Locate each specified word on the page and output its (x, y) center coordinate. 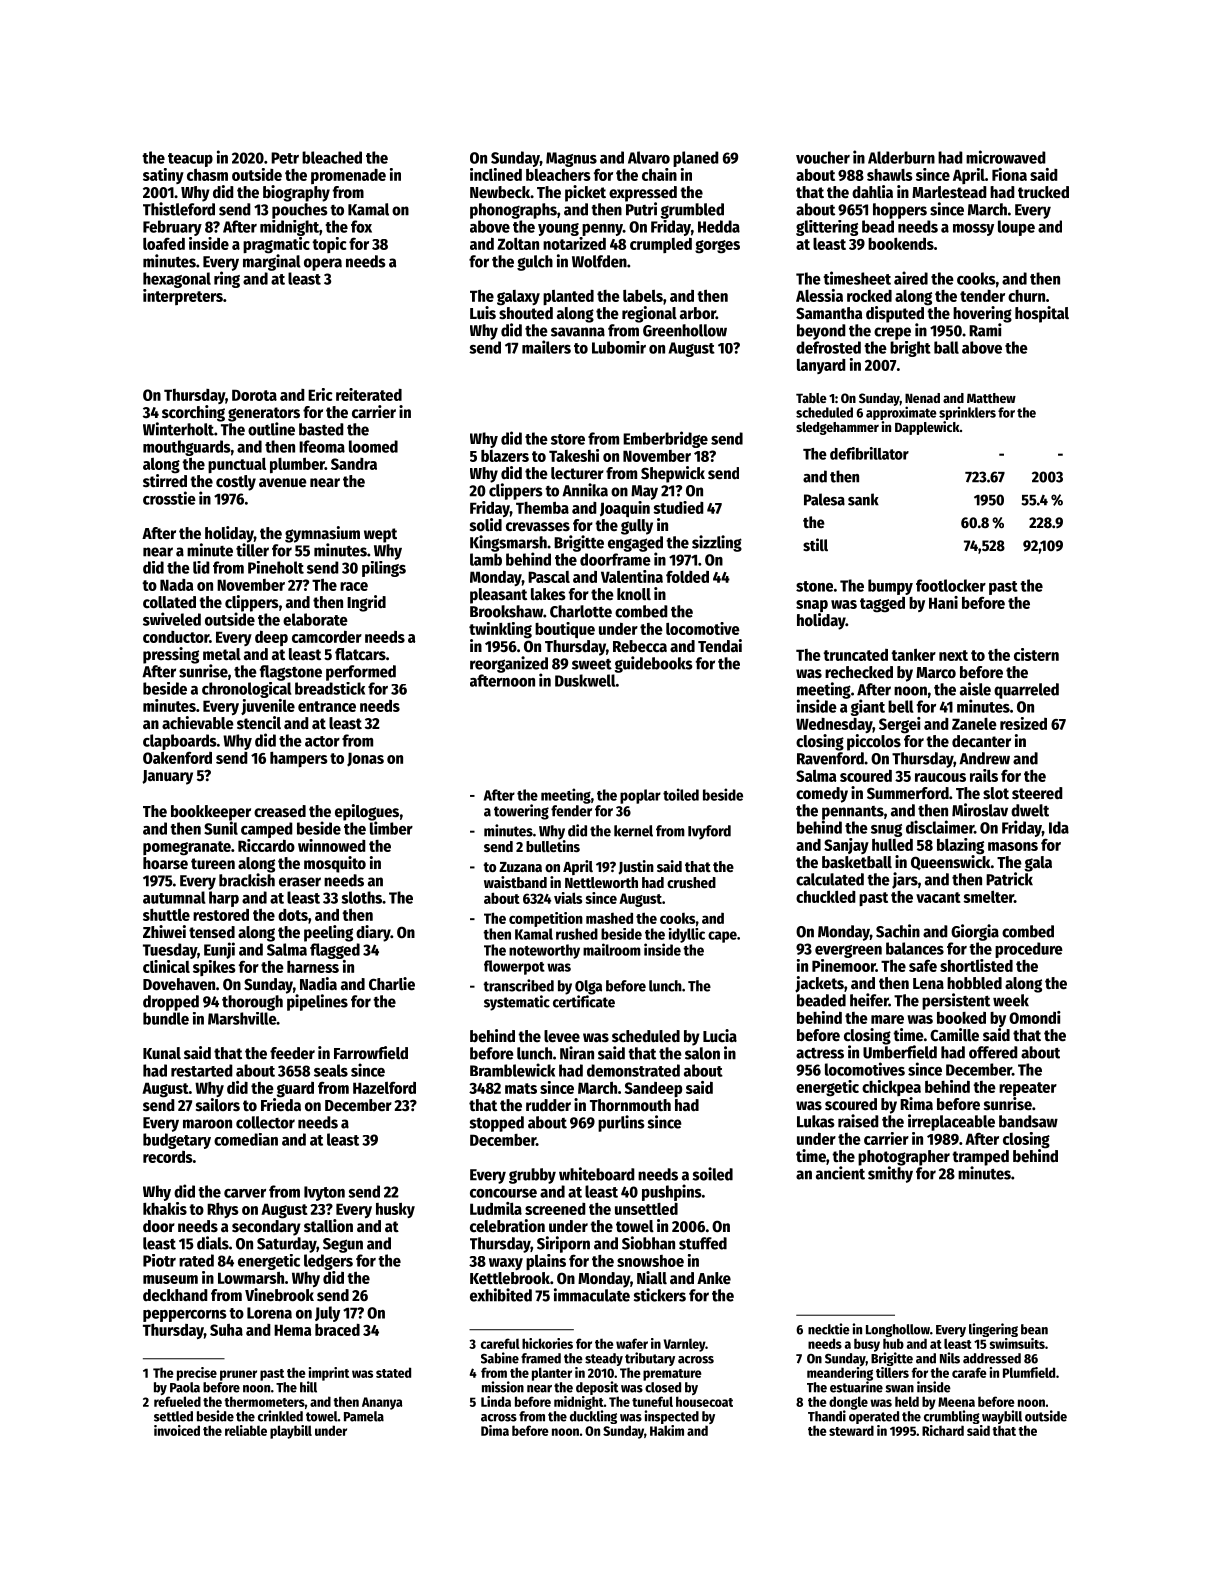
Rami (985, 330)
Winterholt (178, 429)
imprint (329, 1374)
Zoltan (518, 244)
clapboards (180, 742)
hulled (892, 844)
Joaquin (625, 509)
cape (722, 937)
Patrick (1009, 879)
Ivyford (709, 832)
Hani (943, 602)
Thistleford (179, 209)
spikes (214, 968)
